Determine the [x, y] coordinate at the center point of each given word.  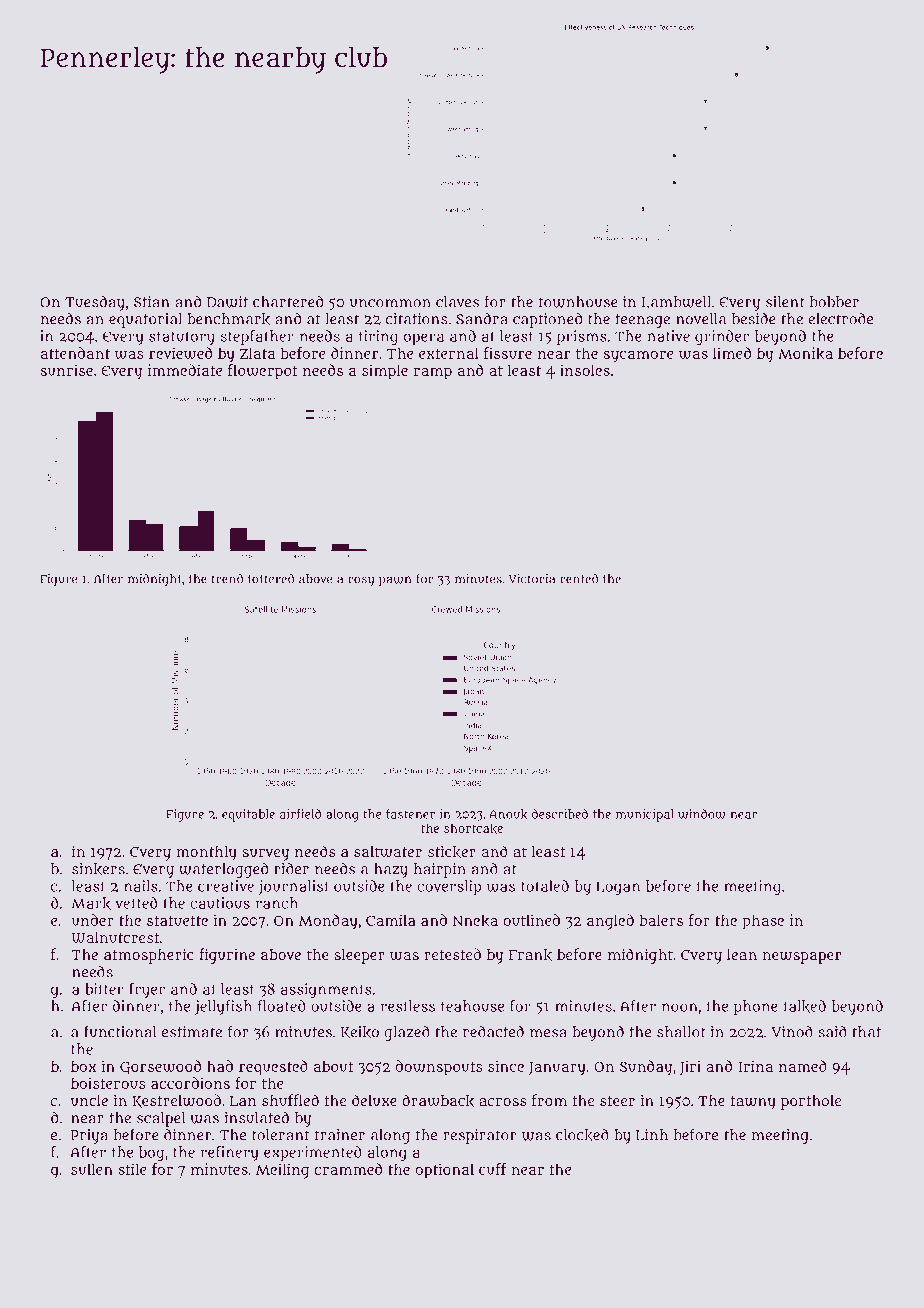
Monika [805, 353]
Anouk [509, 814]
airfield [300, 814]
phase [763, 922]
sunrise [67, 370]
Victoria [532, 579]
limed [732, 353]
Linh [652, 1135]
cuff [492, 1169]
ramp [433, 373]
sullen [92, 1169]
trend [227, 578]
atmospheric [149, 956]
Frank [530, 955]
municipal [645, 815]
